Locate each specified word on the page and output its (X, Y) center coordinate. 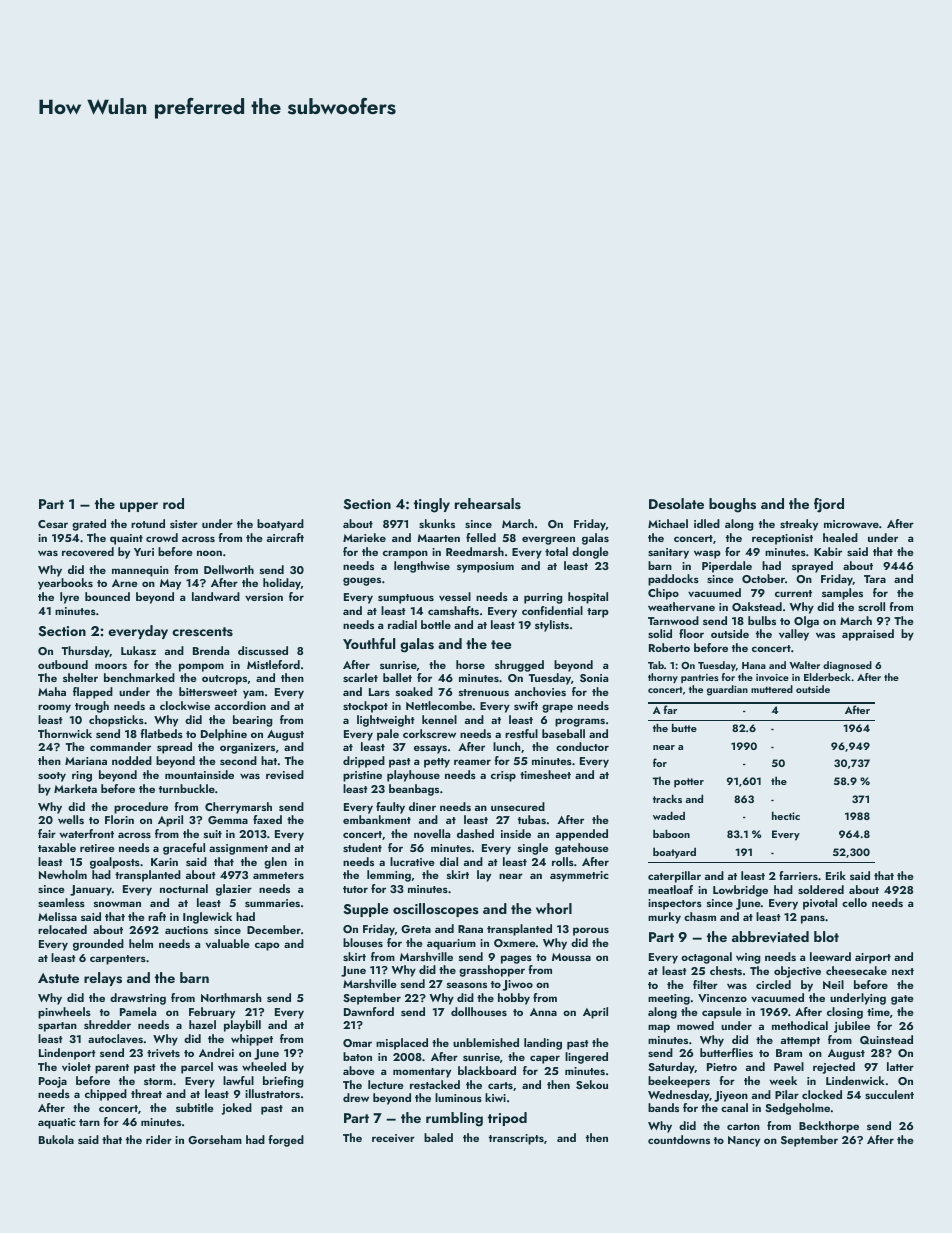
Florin (119, 819)
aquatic (57, 1123)
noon (209, 553)
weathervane (681, 606)
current (793, 593)
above (359, 1070)
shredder (107, 1024)
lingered (586, 1058)
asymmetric (579, 876)
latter (900, 1066)
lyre (69, 598)
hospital (588, 598)
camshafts (453, 610)
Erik (836, 875)
